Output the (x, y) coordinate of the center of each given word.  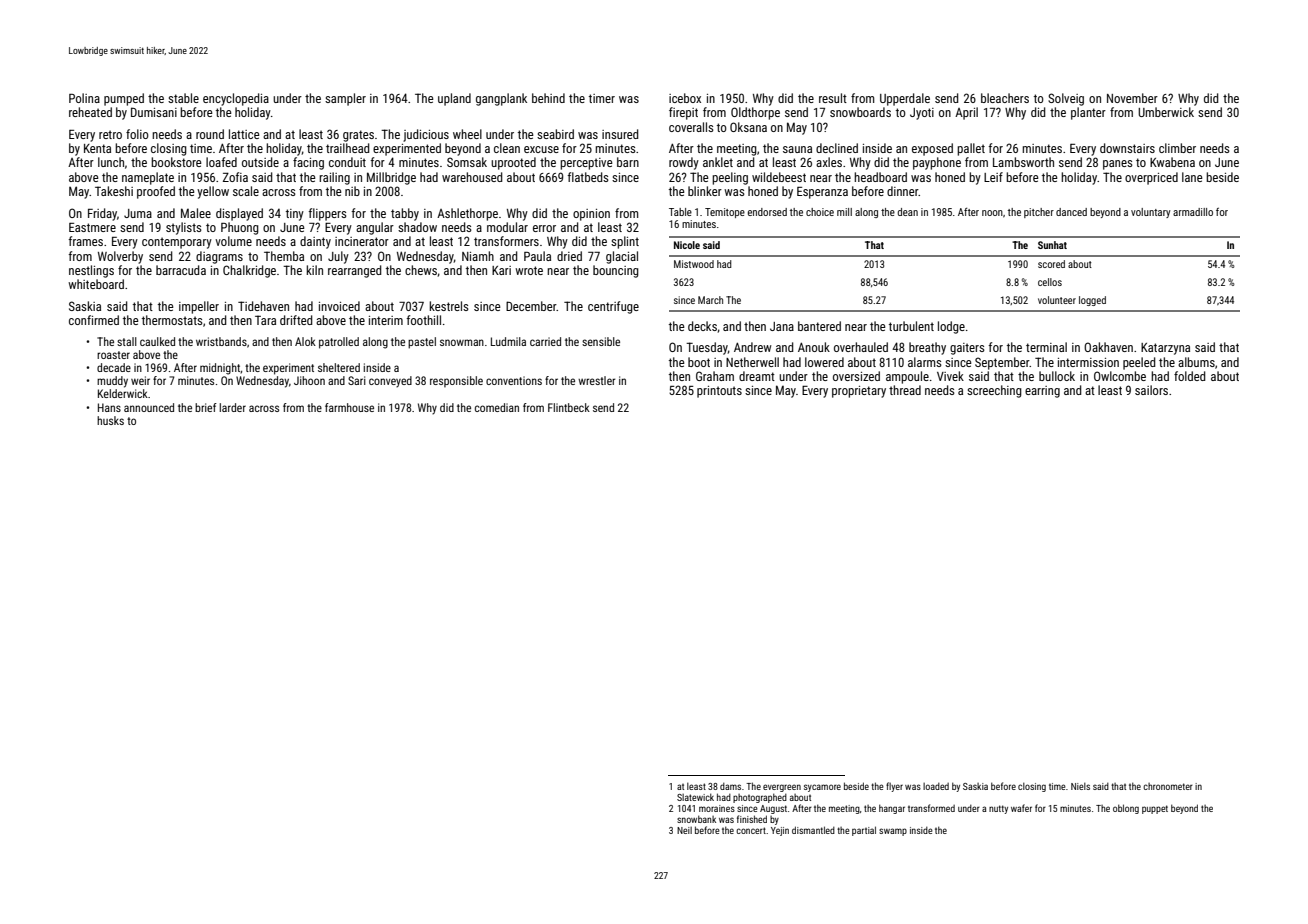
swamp (893, 832)
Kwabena (1172, 162)
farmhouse (349, 407)
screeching (994, 391)
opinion (591, 215)
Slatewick (695, 797)
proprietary (859, 392)
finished (752, 819)
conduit (347, 162)
